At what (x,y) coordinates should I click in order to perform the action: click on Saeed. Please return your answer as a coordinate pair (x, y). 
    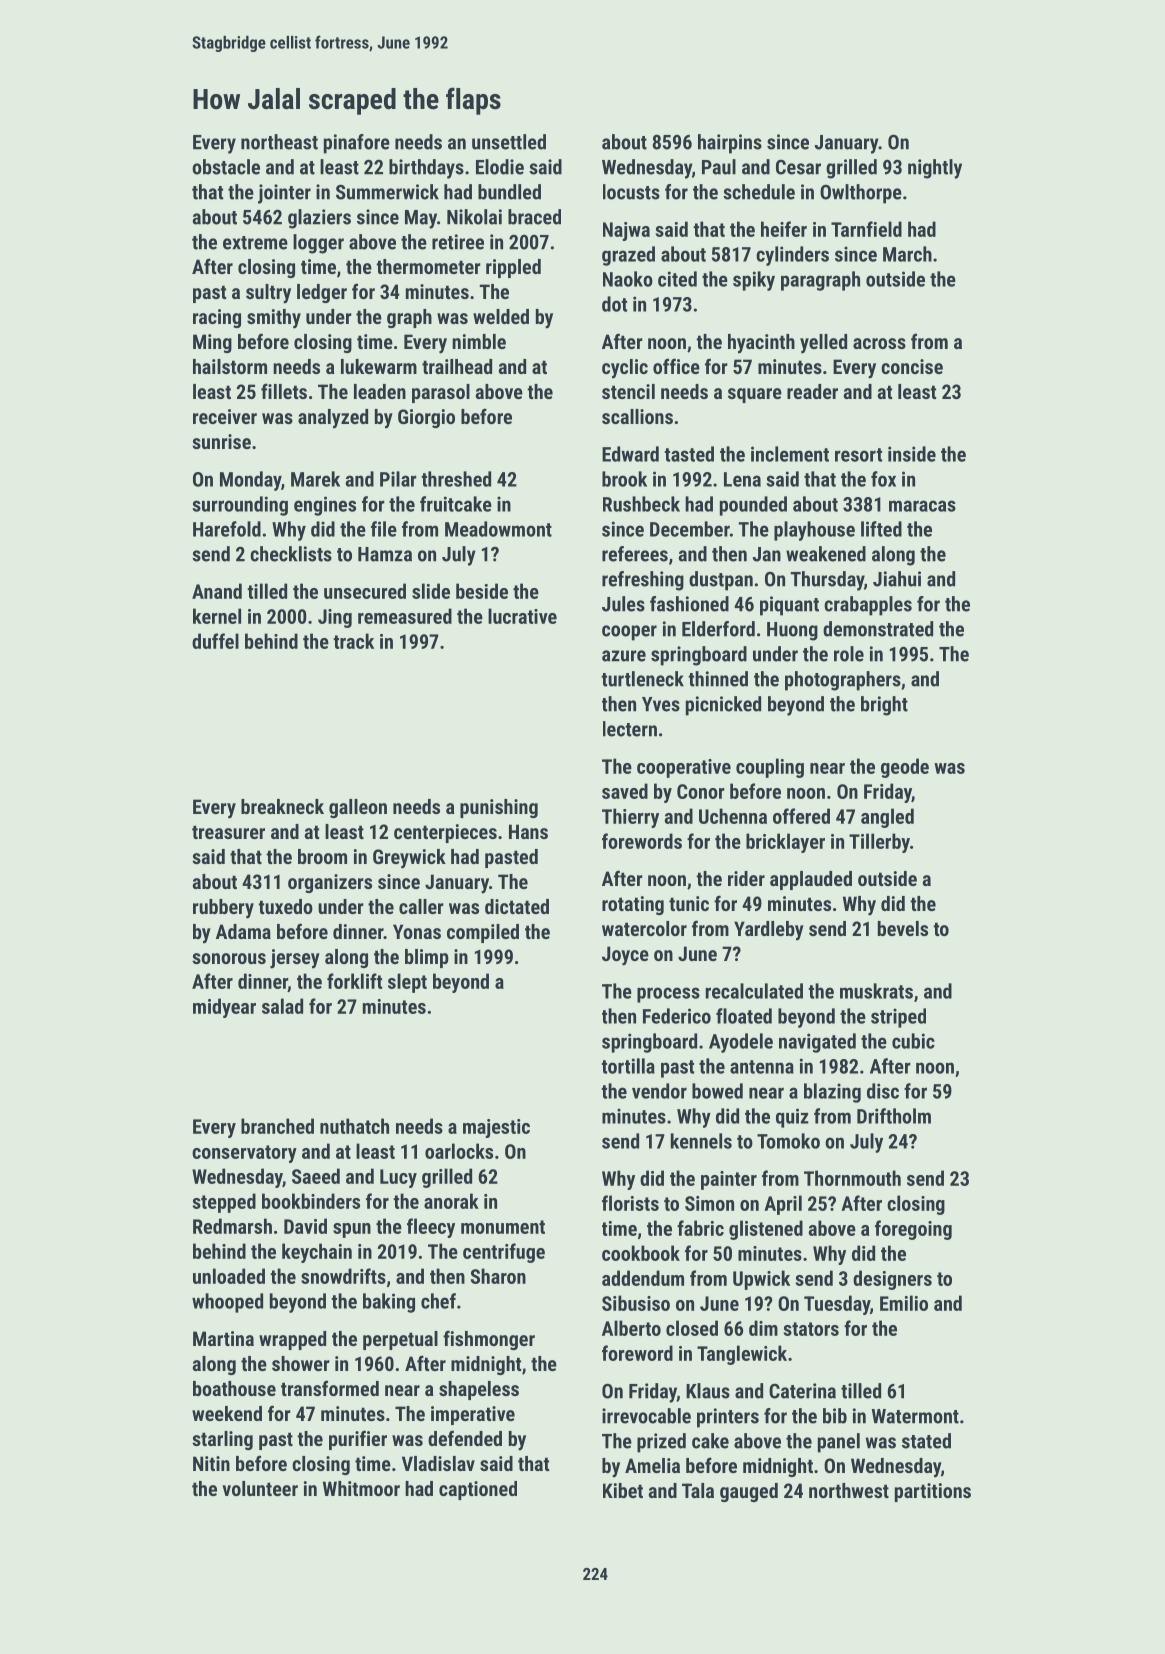
    Looking at the image, I should click on (316, 1176).
